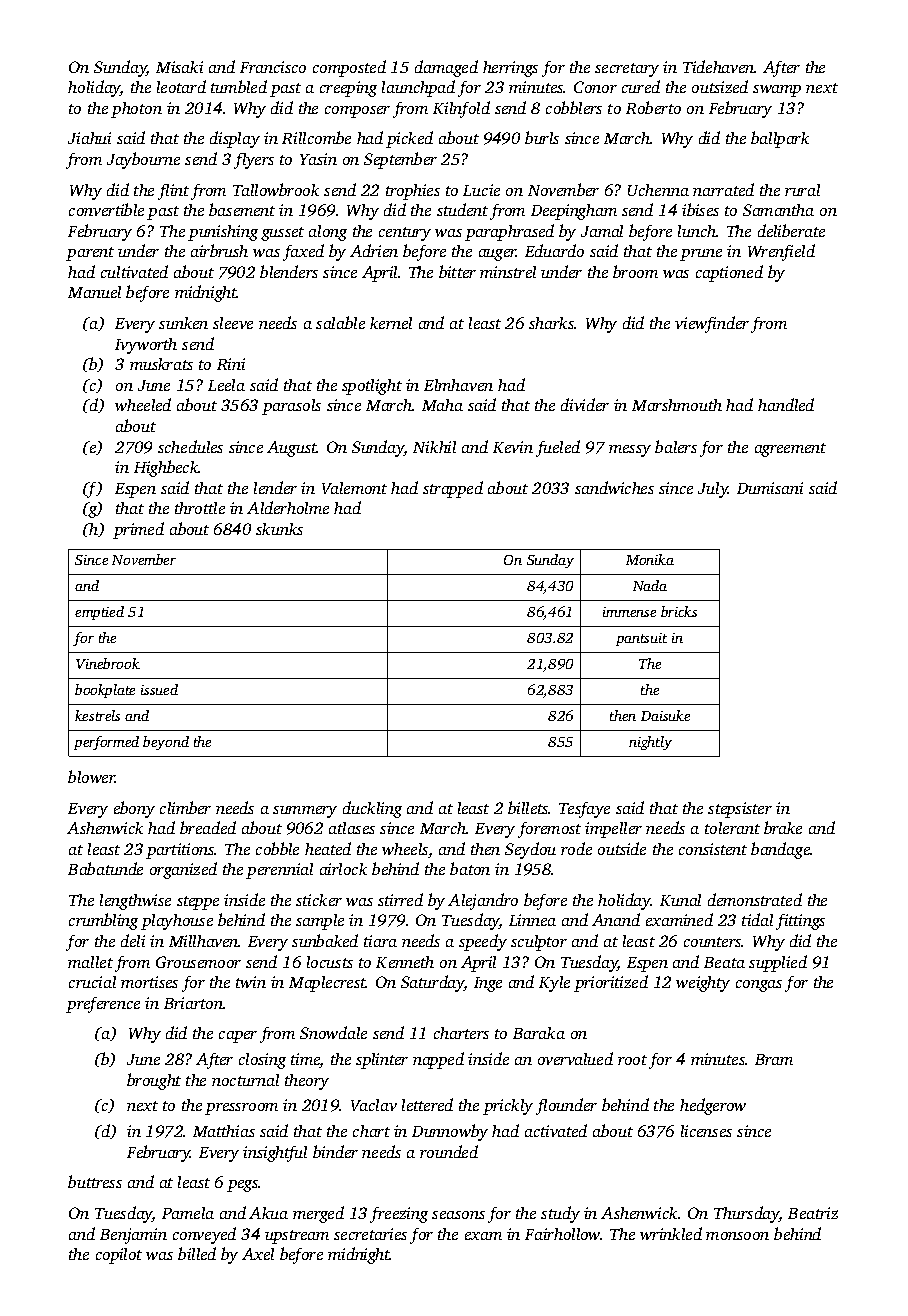  What do you see at coordinates (650, 559) in the image?
I see `Monika` at bounding box center [650, 559].
